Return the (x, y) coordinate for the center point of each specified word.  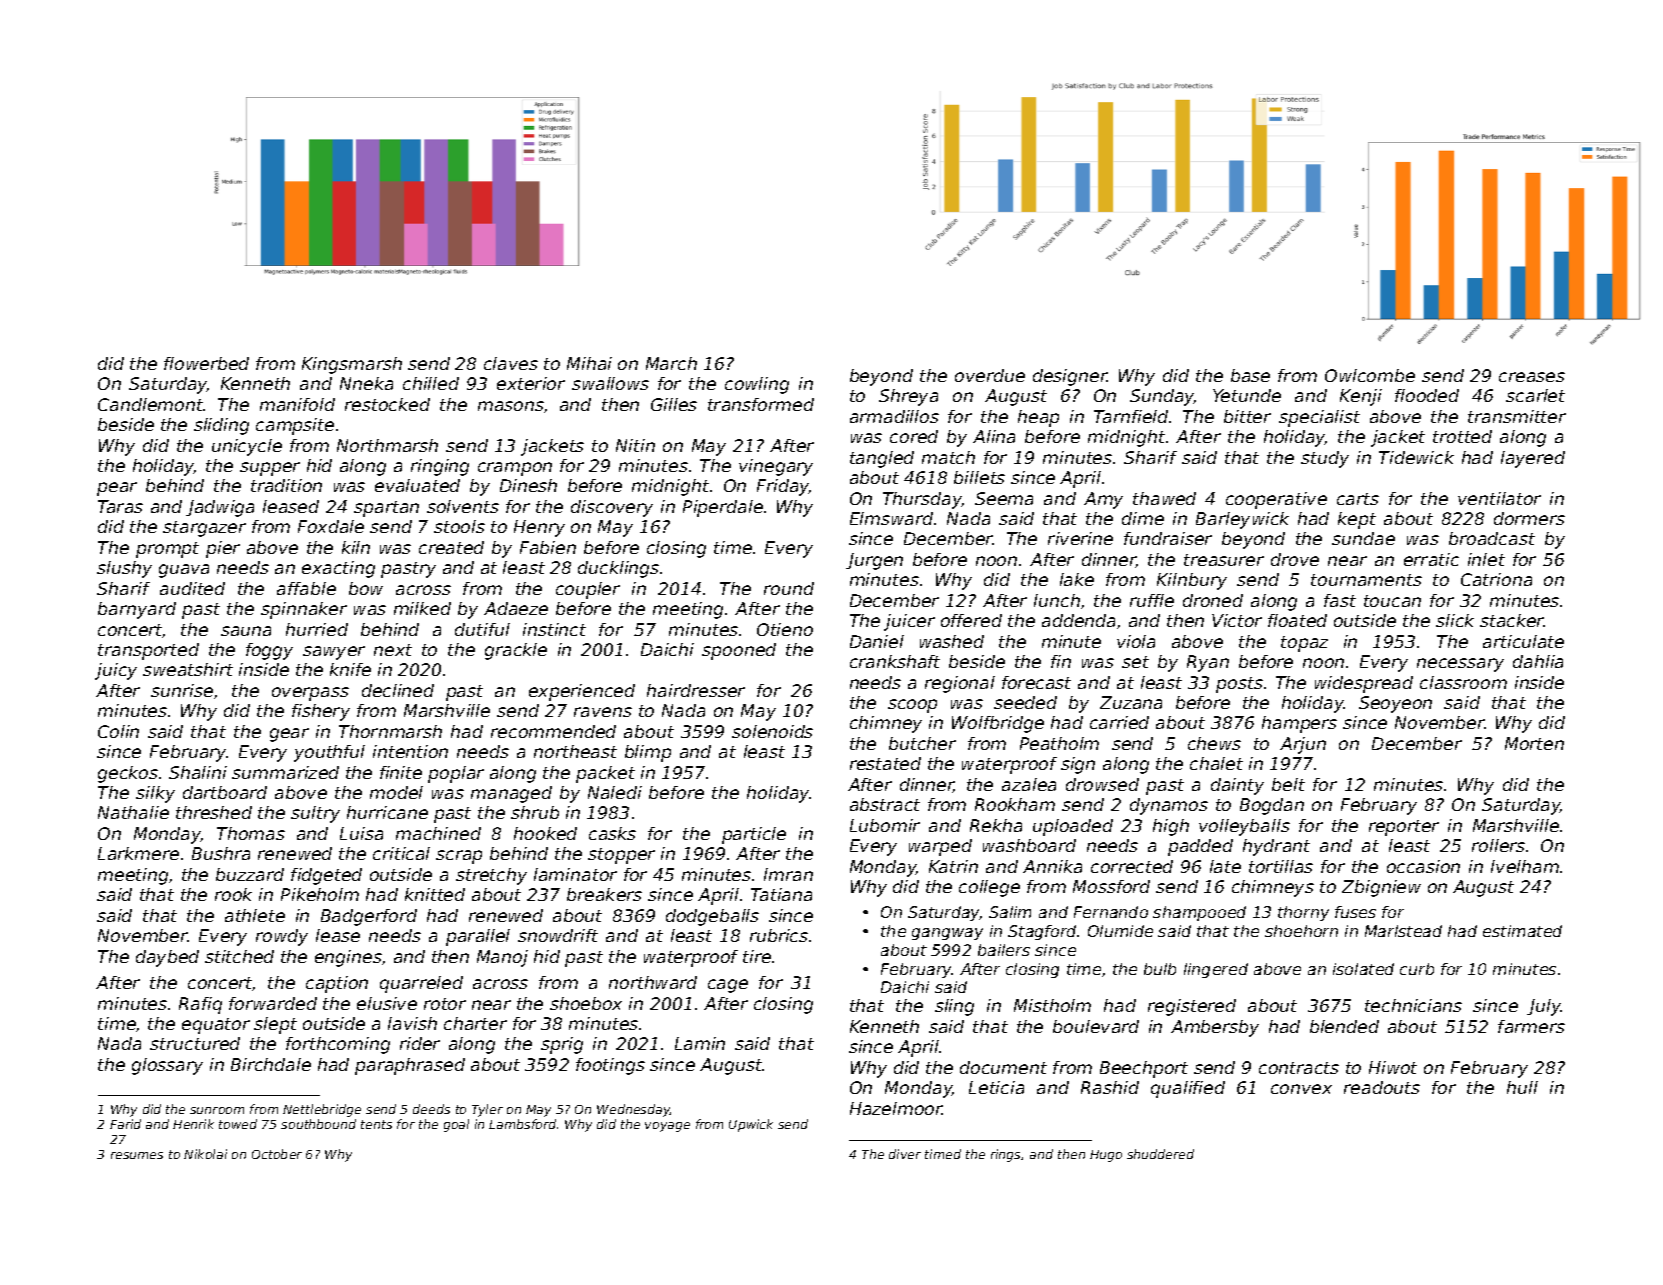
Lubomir (885, 825)
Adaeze (516, 608)
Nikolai (205, 1154)
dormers (1529, 518)
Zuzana (1131, 702)
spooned (739, 651)
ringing (440, 467)
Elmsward (891, 518)
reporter (1404, 828)
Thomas (251, 833)
